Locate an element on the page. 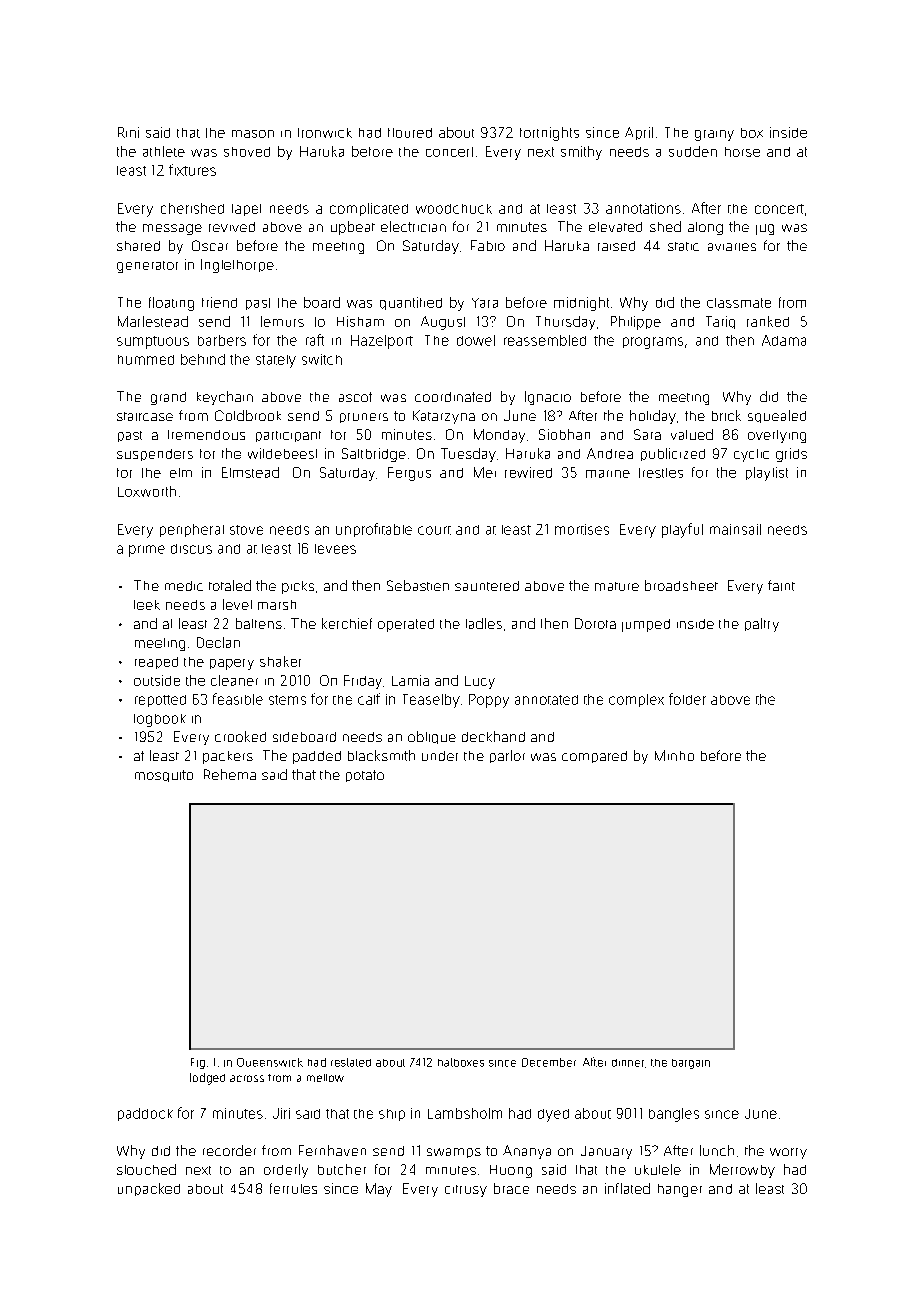 The width and height of the image is (924, 1308). annotations is located at coordinates (643, 208).
